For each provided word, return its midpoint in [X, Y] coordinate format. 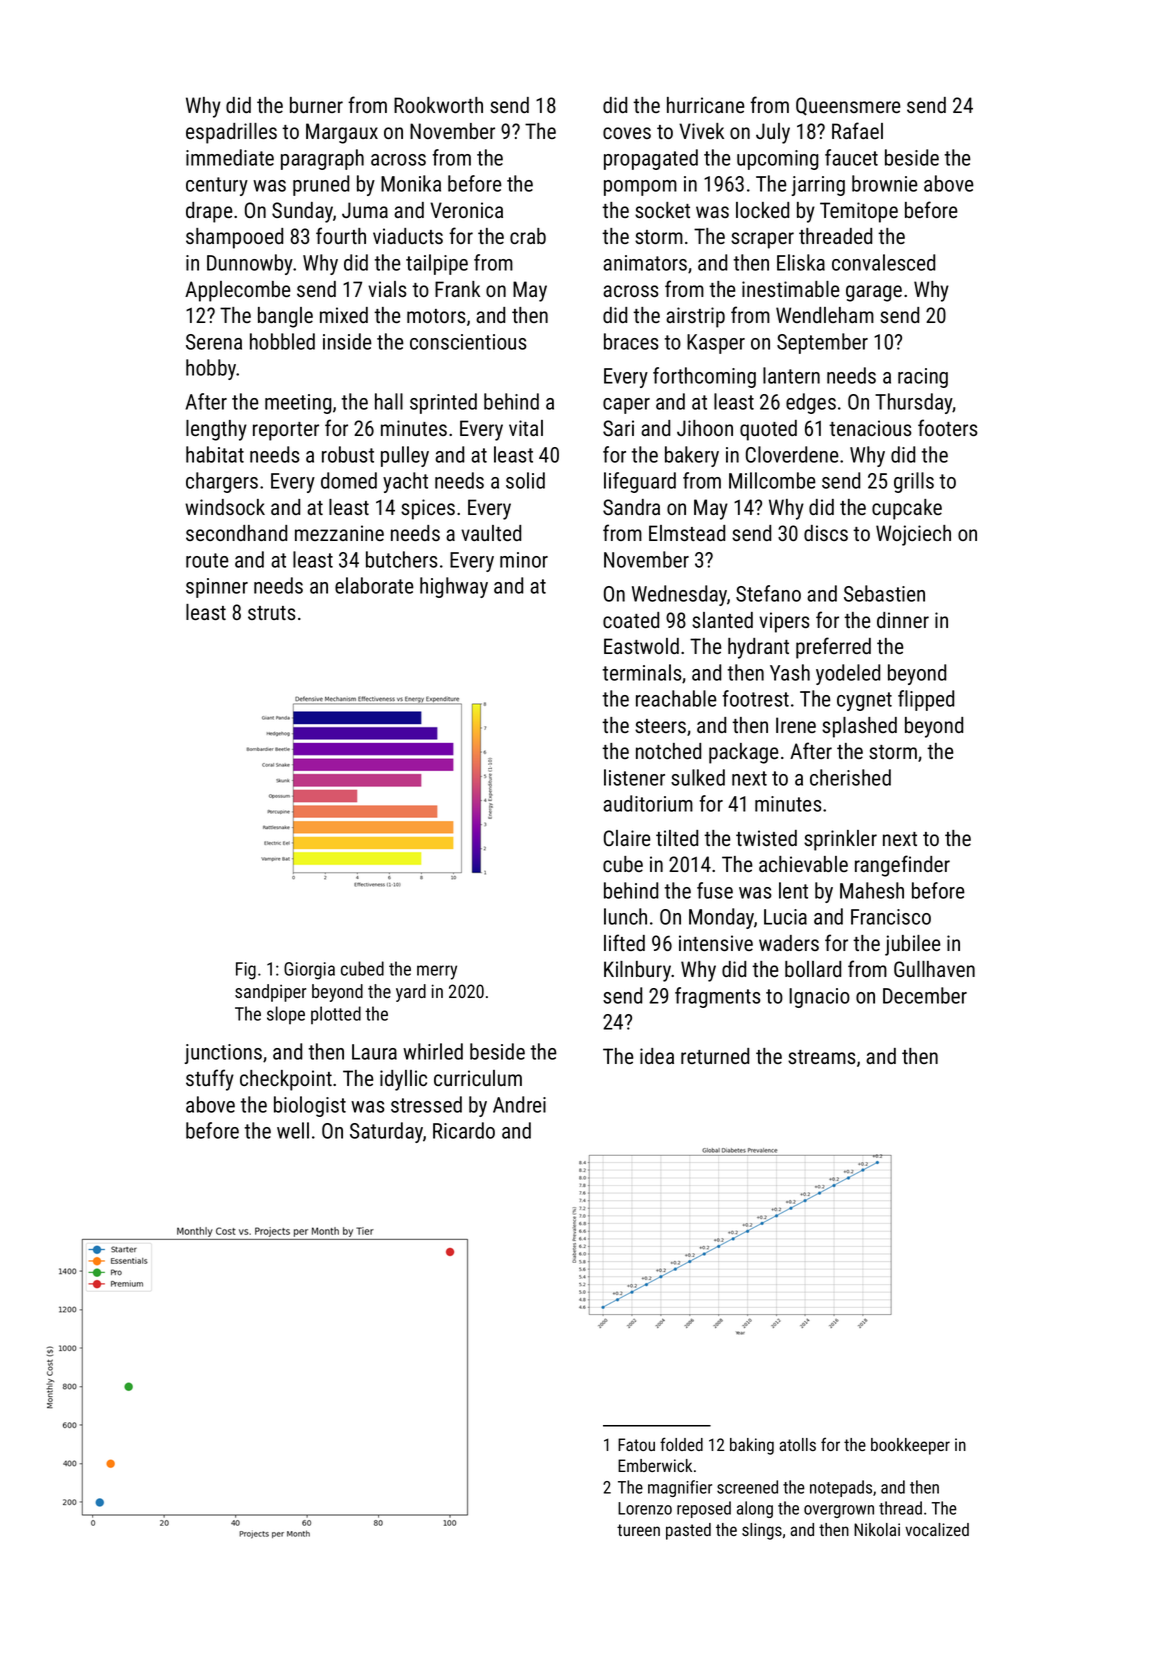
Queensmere [848, 106]
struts [272, 613]
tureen [638, 1530]
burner [316, 105]
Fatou [636, 1444]
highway [454, 587]
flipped [926, 700]
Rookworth [438, 105]
